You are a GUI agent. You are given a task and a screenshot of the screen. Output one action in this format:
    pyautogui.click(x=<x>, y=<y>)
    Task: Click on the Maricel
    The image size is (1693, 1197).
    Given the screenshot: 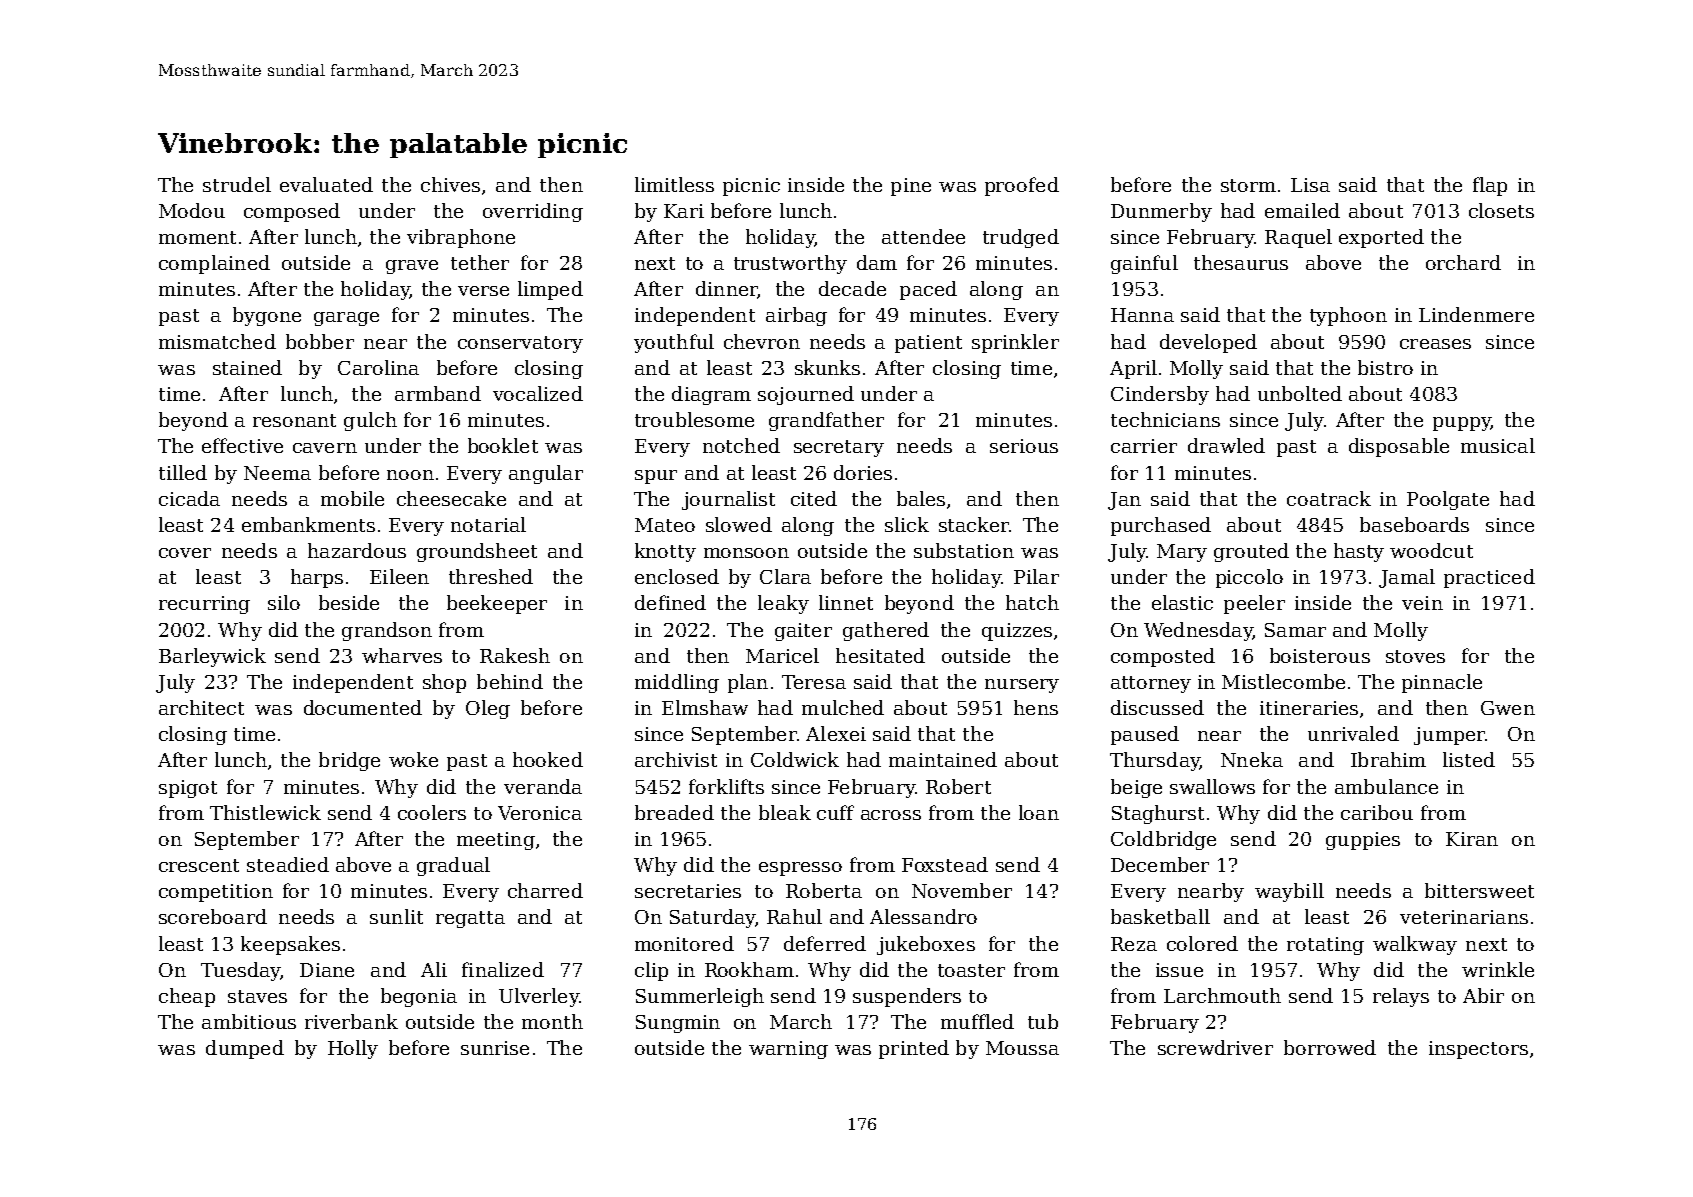 What is the action you would take?
    pyautogui.click(x=782, y=655)
